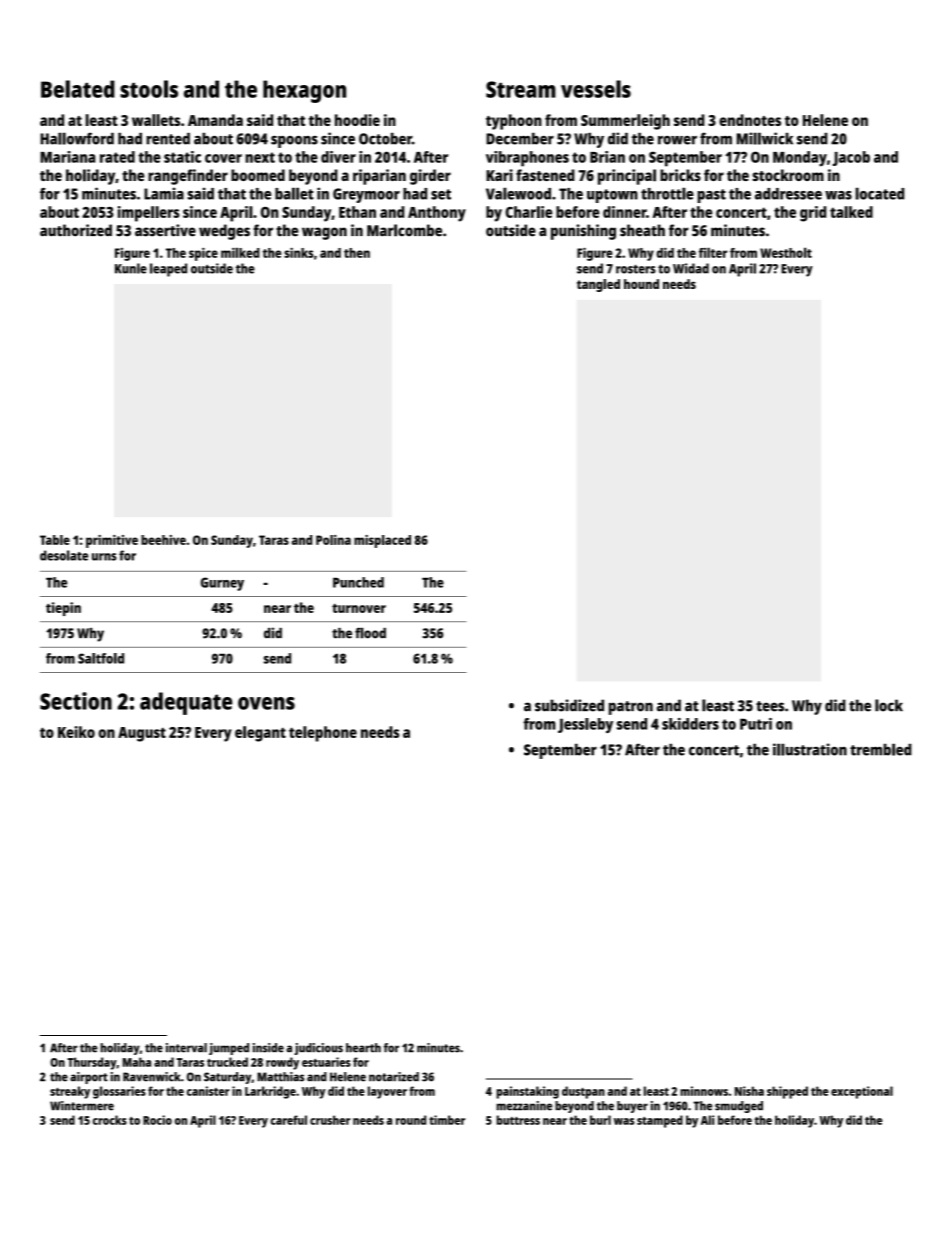 This page has height=1233, width=952. Describe the element at coordinates (370, 633) in the page. I see `flood` at that location.
